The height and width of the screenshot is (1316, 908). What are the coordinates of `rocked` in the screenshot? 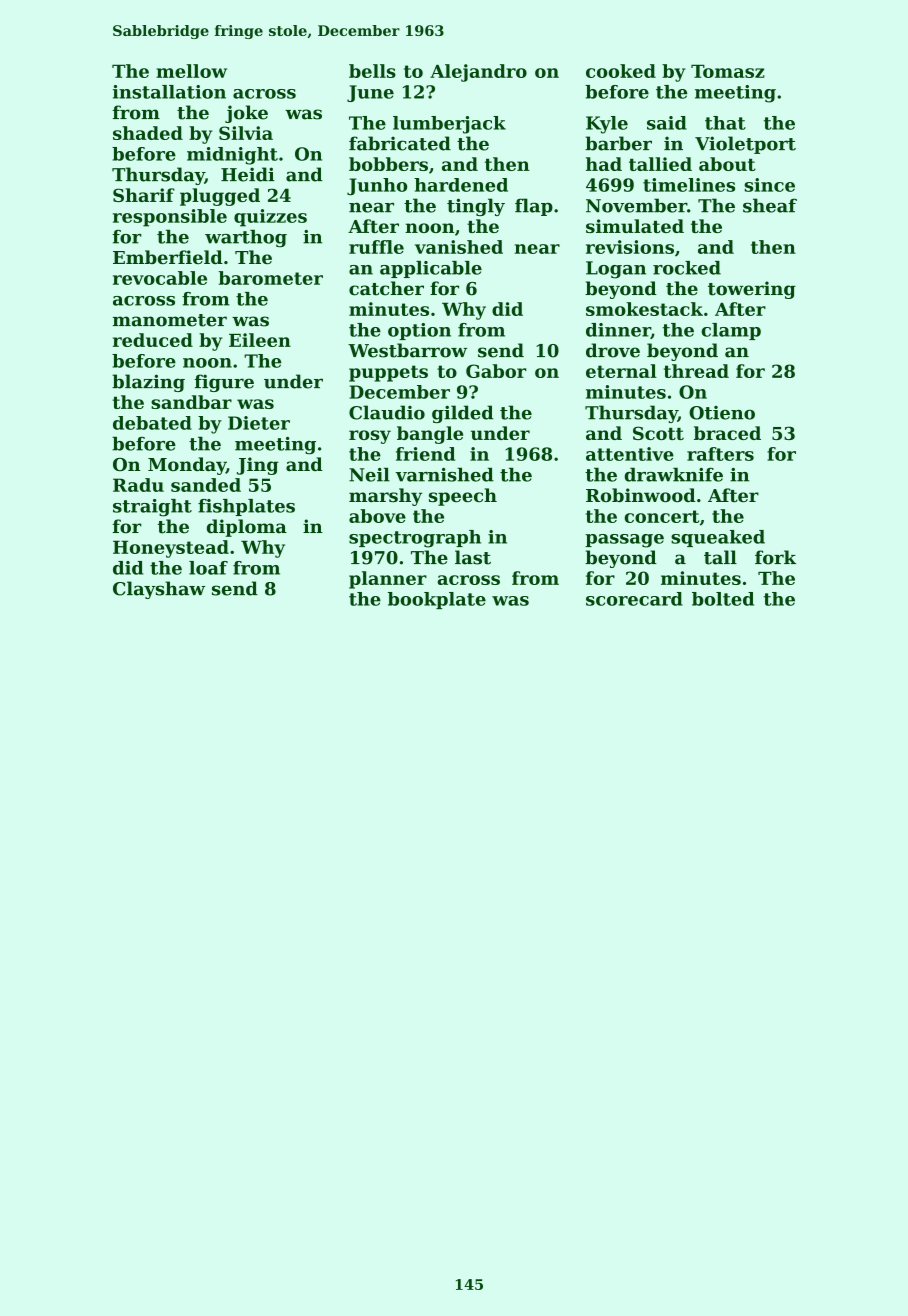 It's located at (687, 268).
